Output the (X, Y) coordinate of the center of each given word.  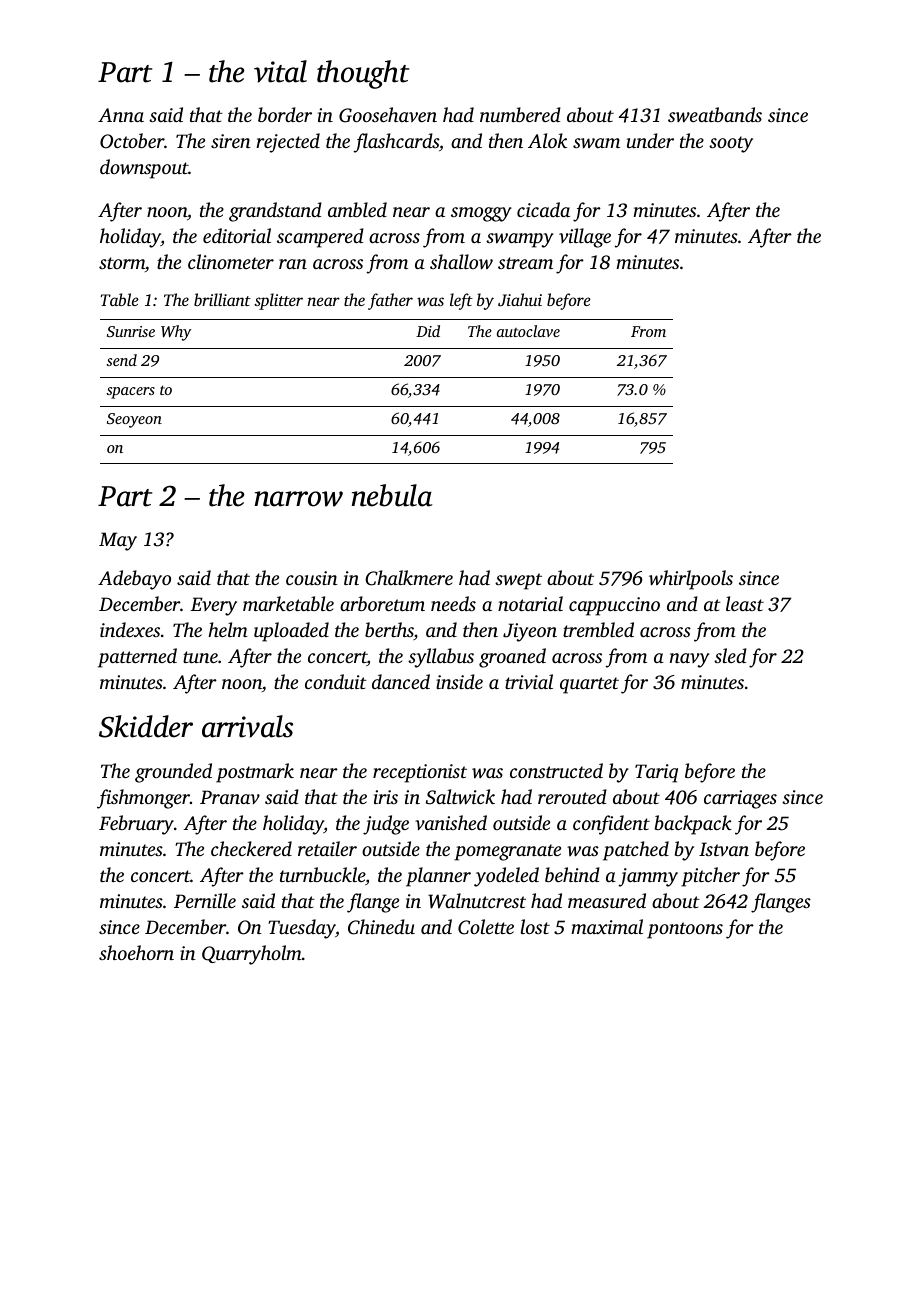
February (136, 825)
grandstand (275, 212)
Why (176, 333)
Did (428, 331)
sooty (731, 144)
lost (535, 926)
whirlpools (691, 580)
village (585, 238)
